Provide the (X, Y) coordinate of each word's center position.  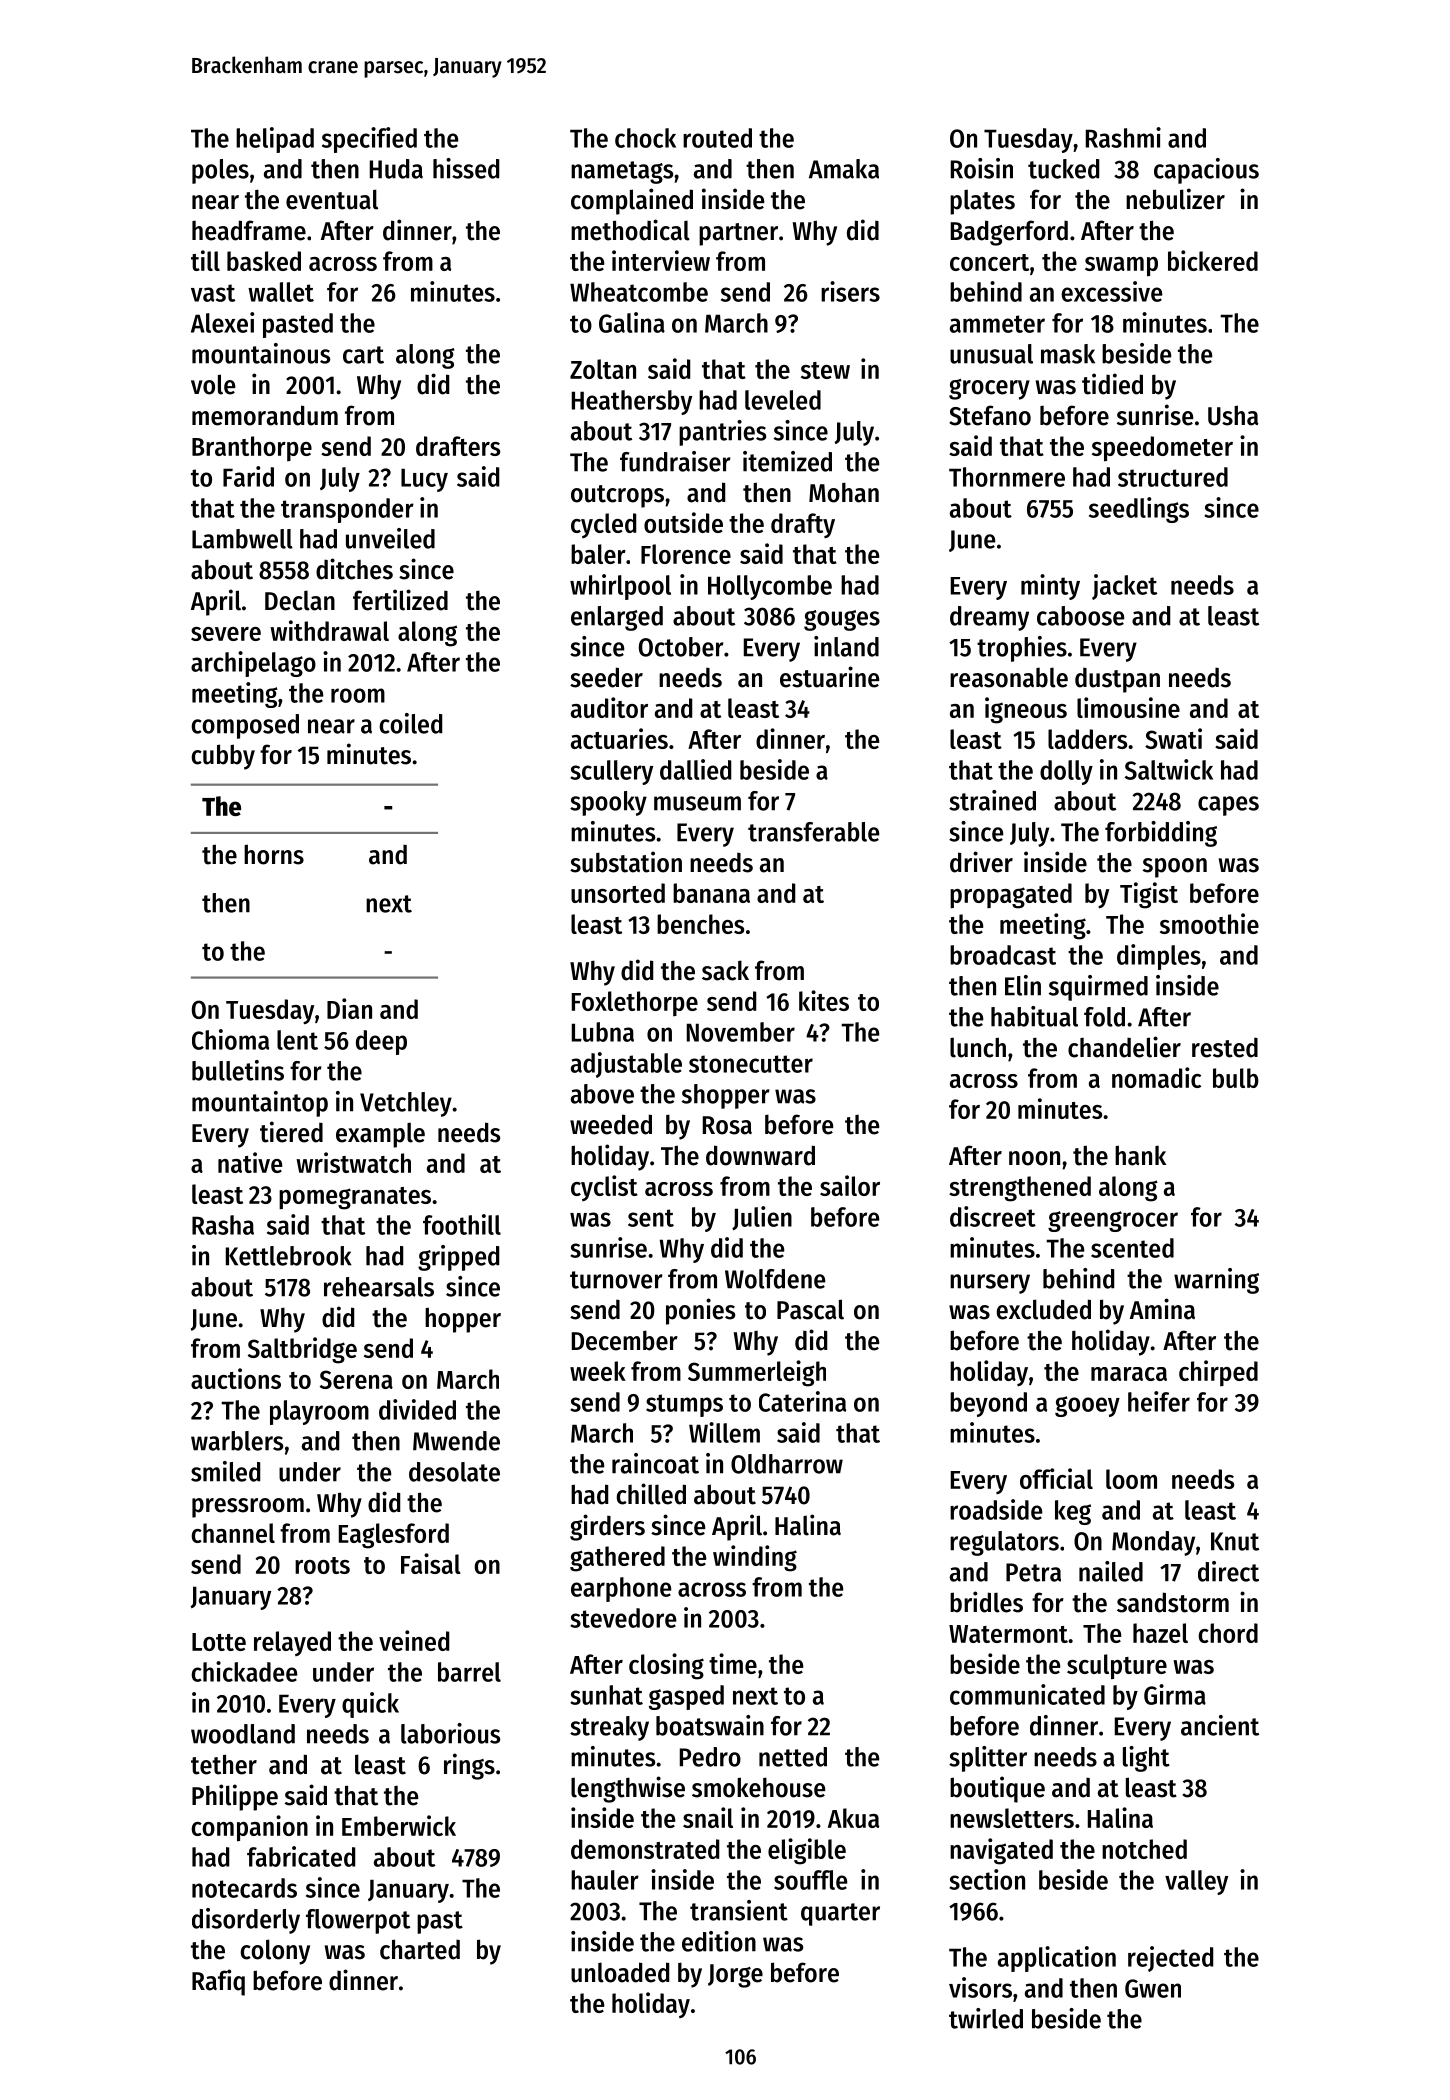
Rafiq (218, 1982)
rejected (1170, 1959)
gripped (458, 1258)
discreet (993, 1216)
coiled (410, 723)
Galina (632, 322)
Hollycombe (770, 587)
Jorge (735, 1976)
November (741, 1032)
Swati (1173, 738)
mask (1068, 354)
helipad (275, 140)
